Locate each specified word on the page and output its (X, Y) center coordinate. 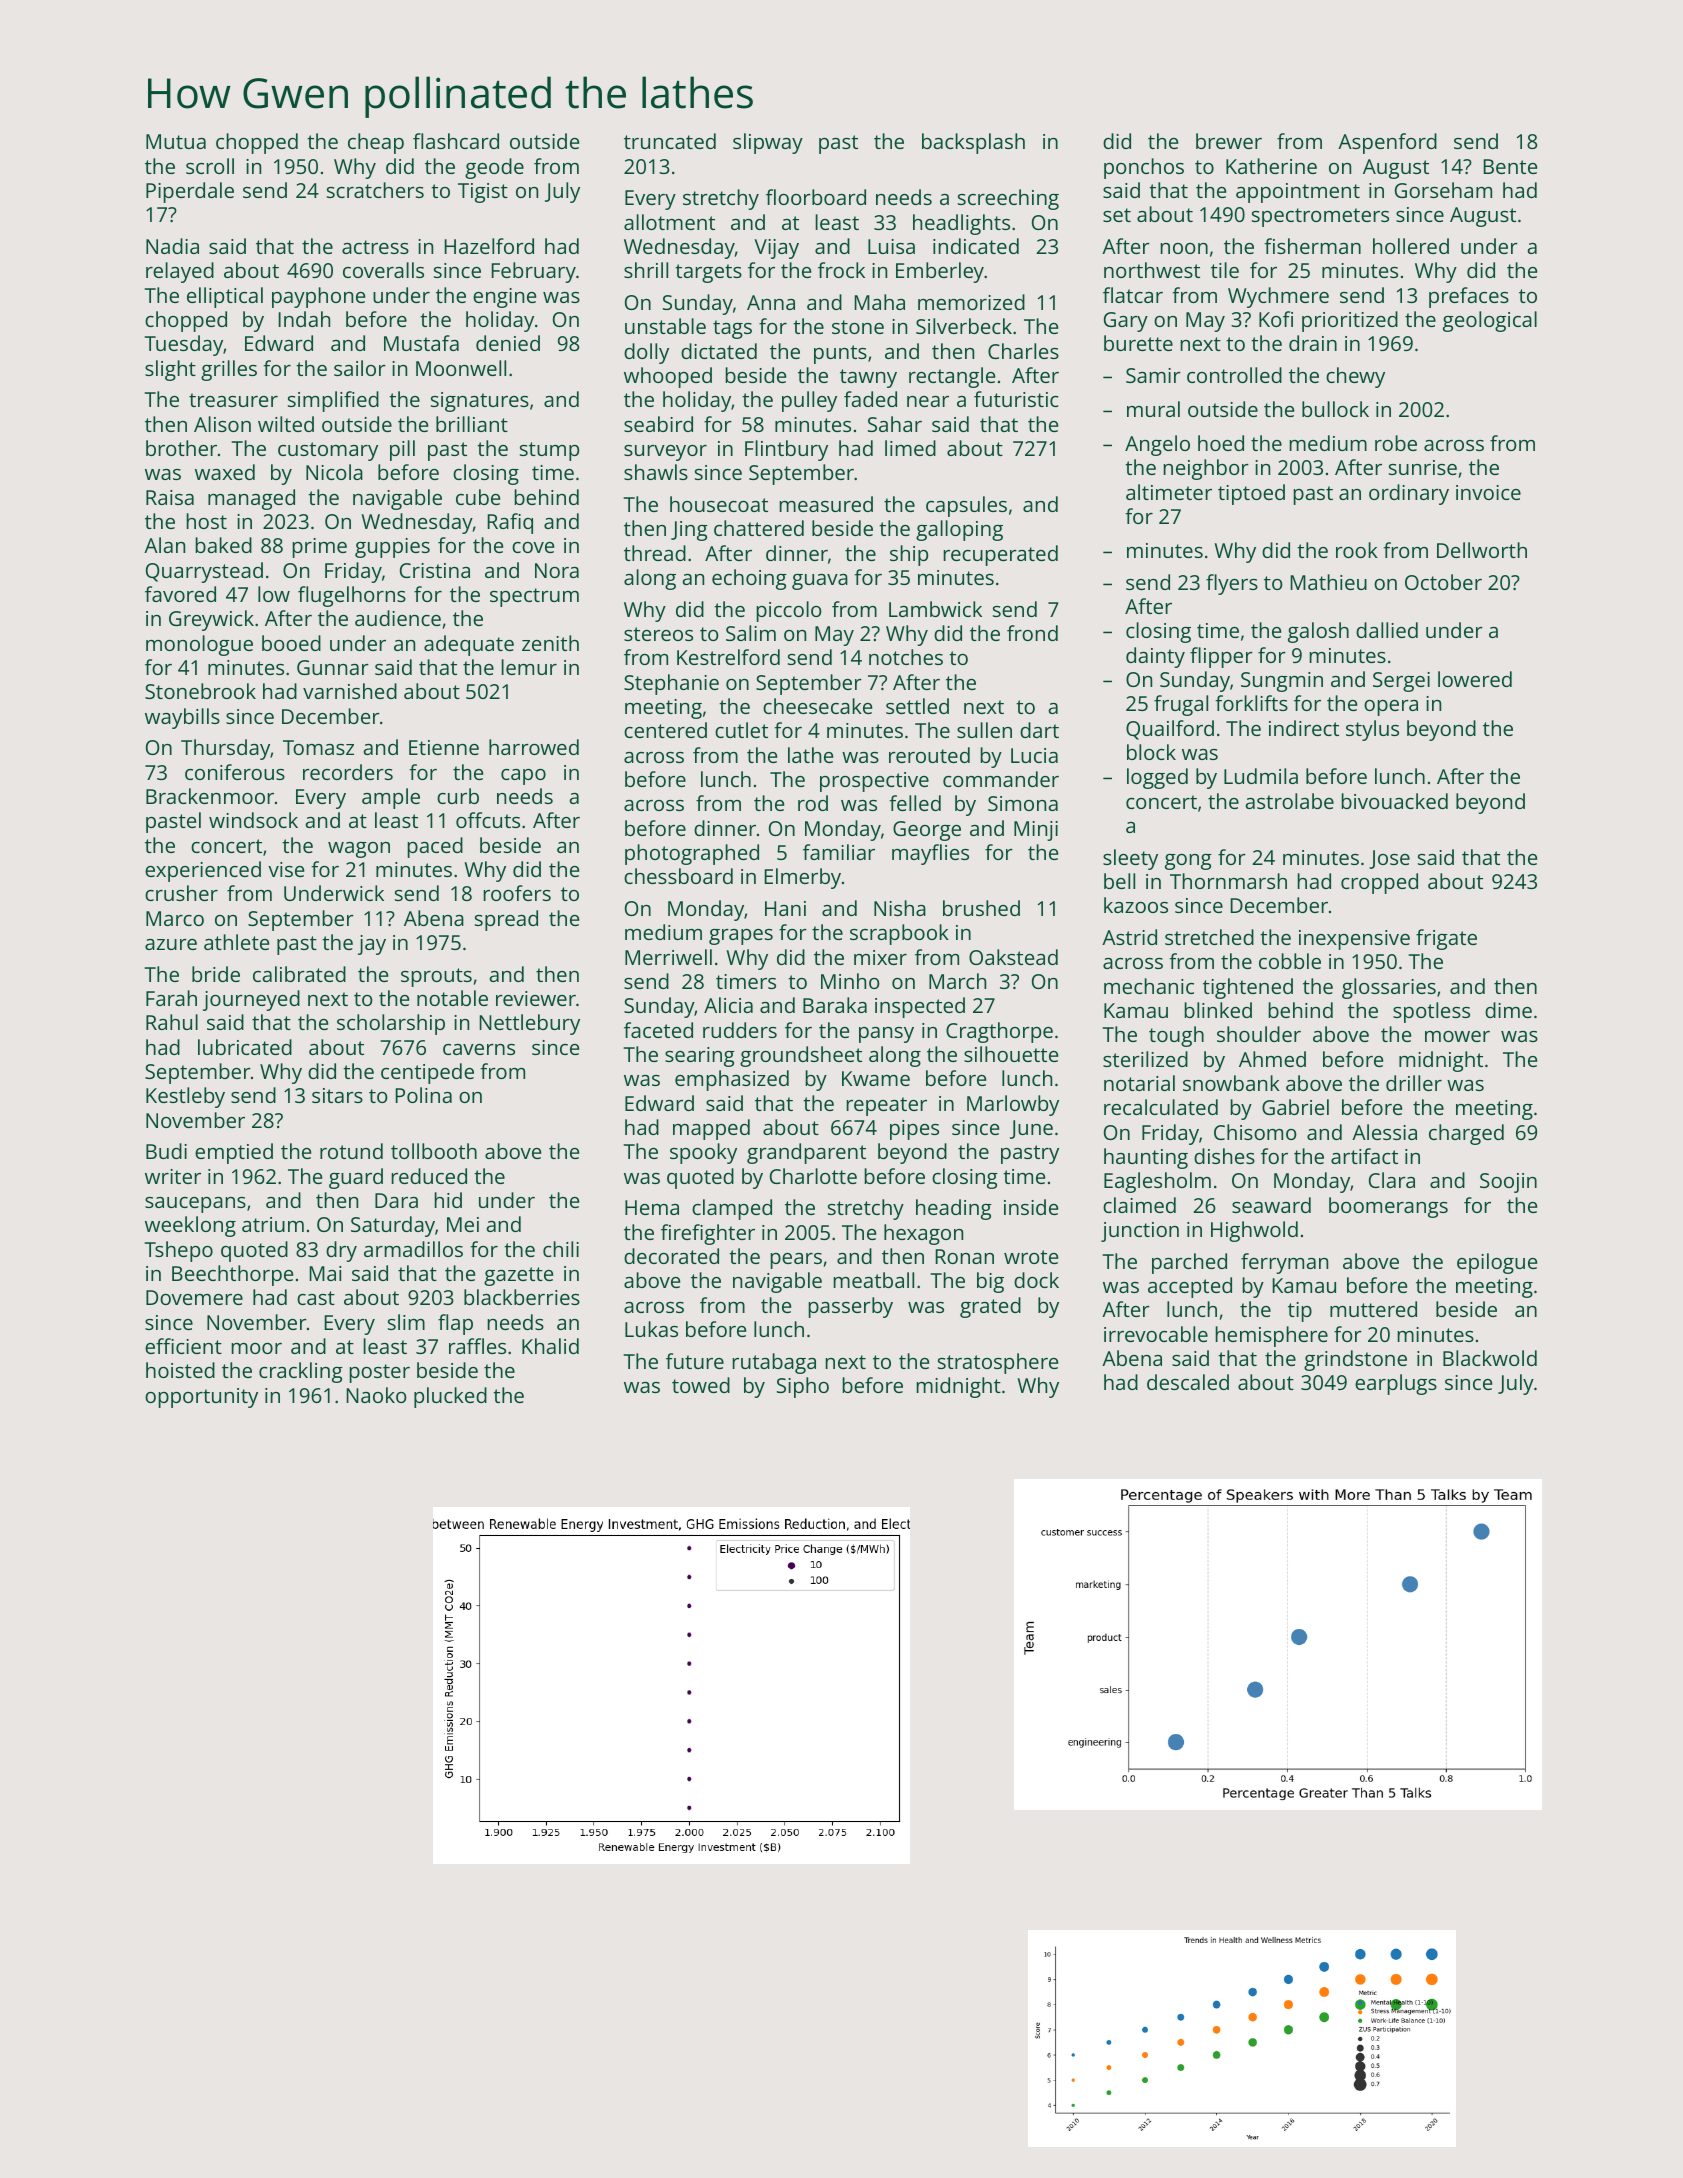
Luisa (891, 246)
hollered (1411, 246)
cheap (376, 143)
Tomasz (318, 747)
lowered (1475, 679)
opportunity (201, 1398)
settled (917, 706)
